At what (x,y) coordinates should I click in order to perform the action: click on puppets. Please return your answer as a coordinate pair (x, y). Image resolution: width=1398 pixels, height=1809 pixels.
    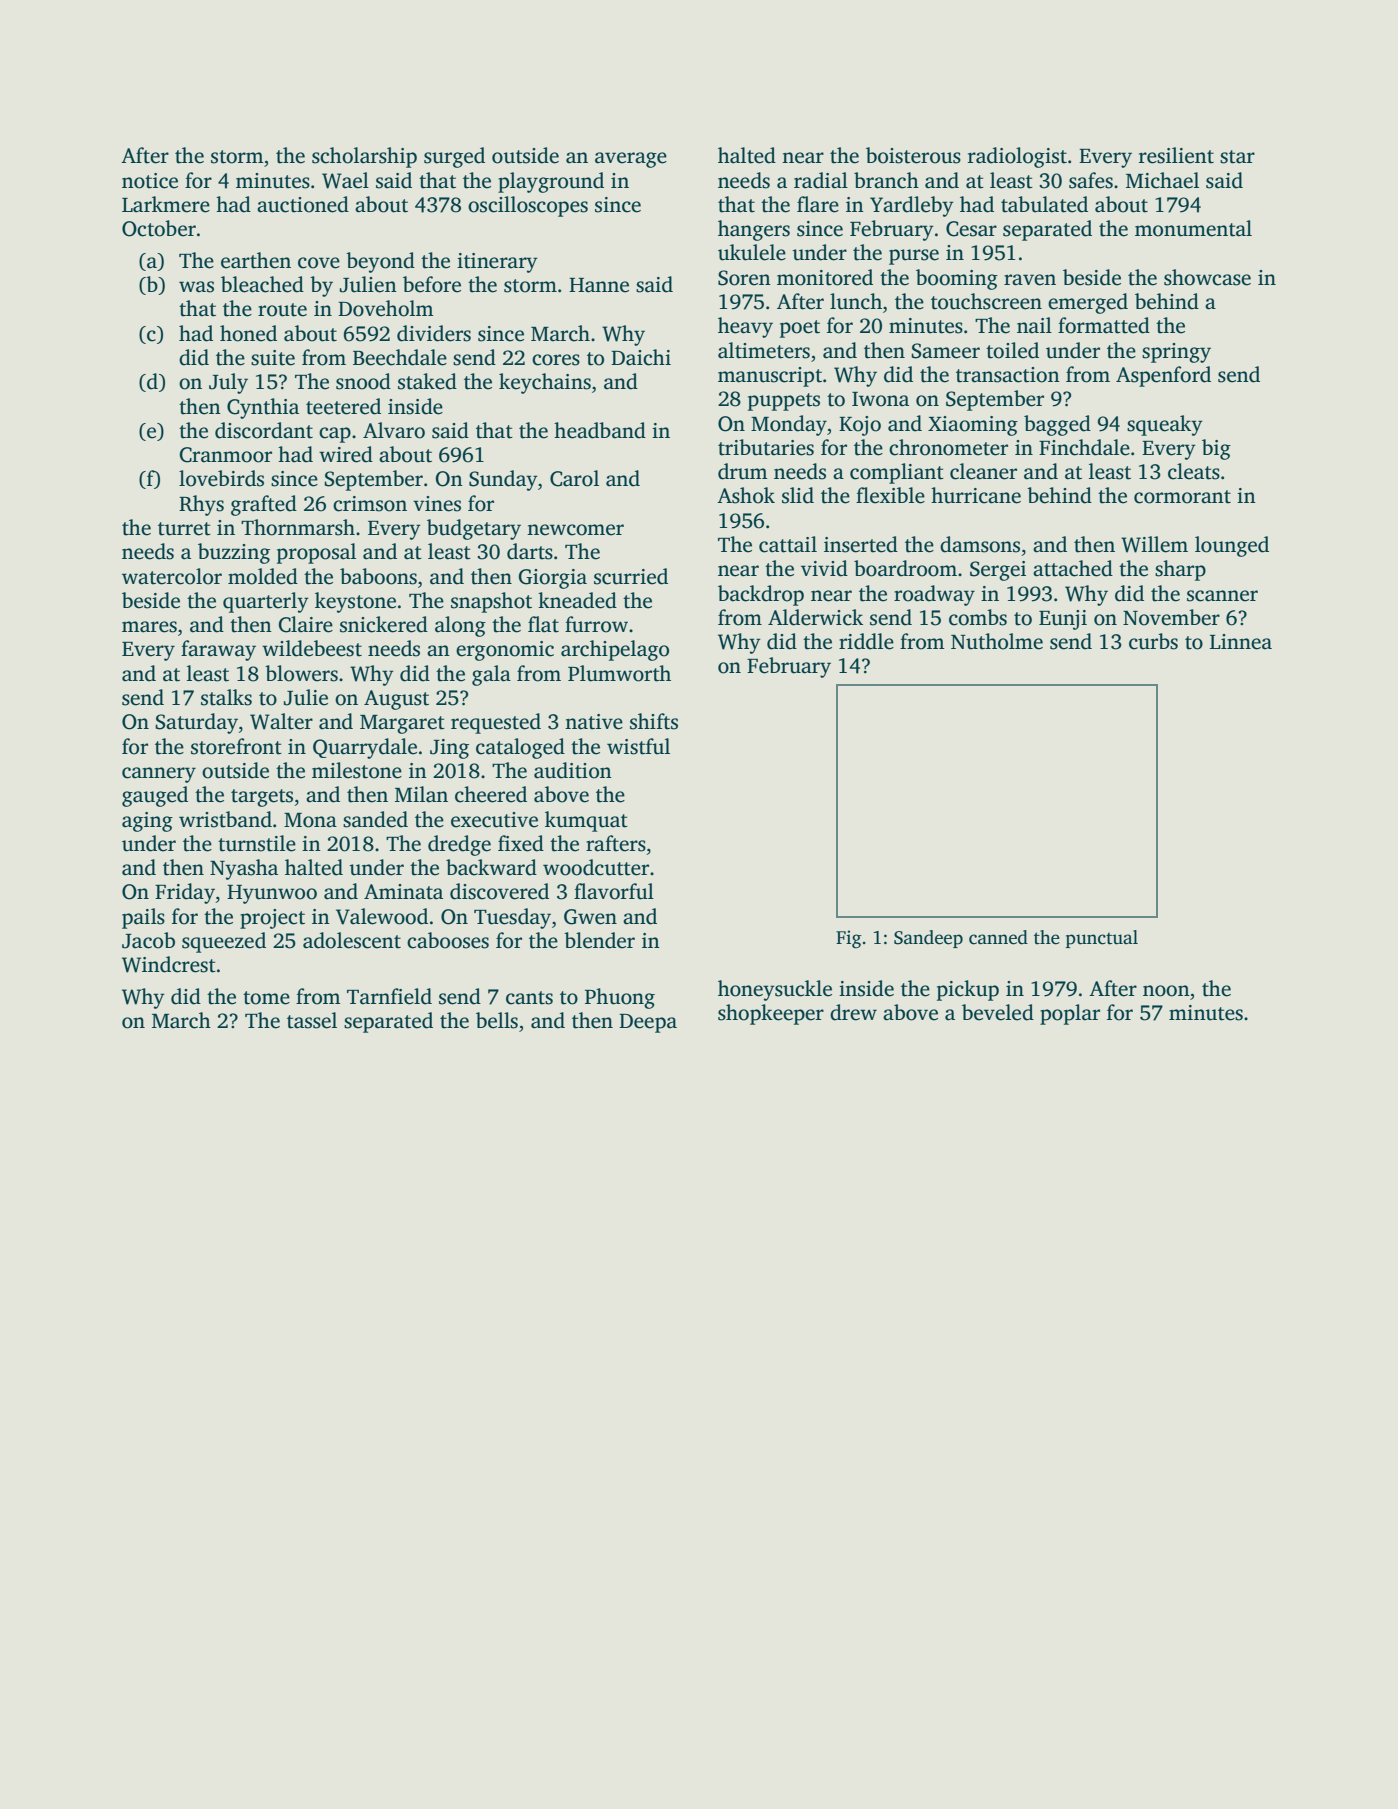
    Looking at the image, I should click on (784, 402).
